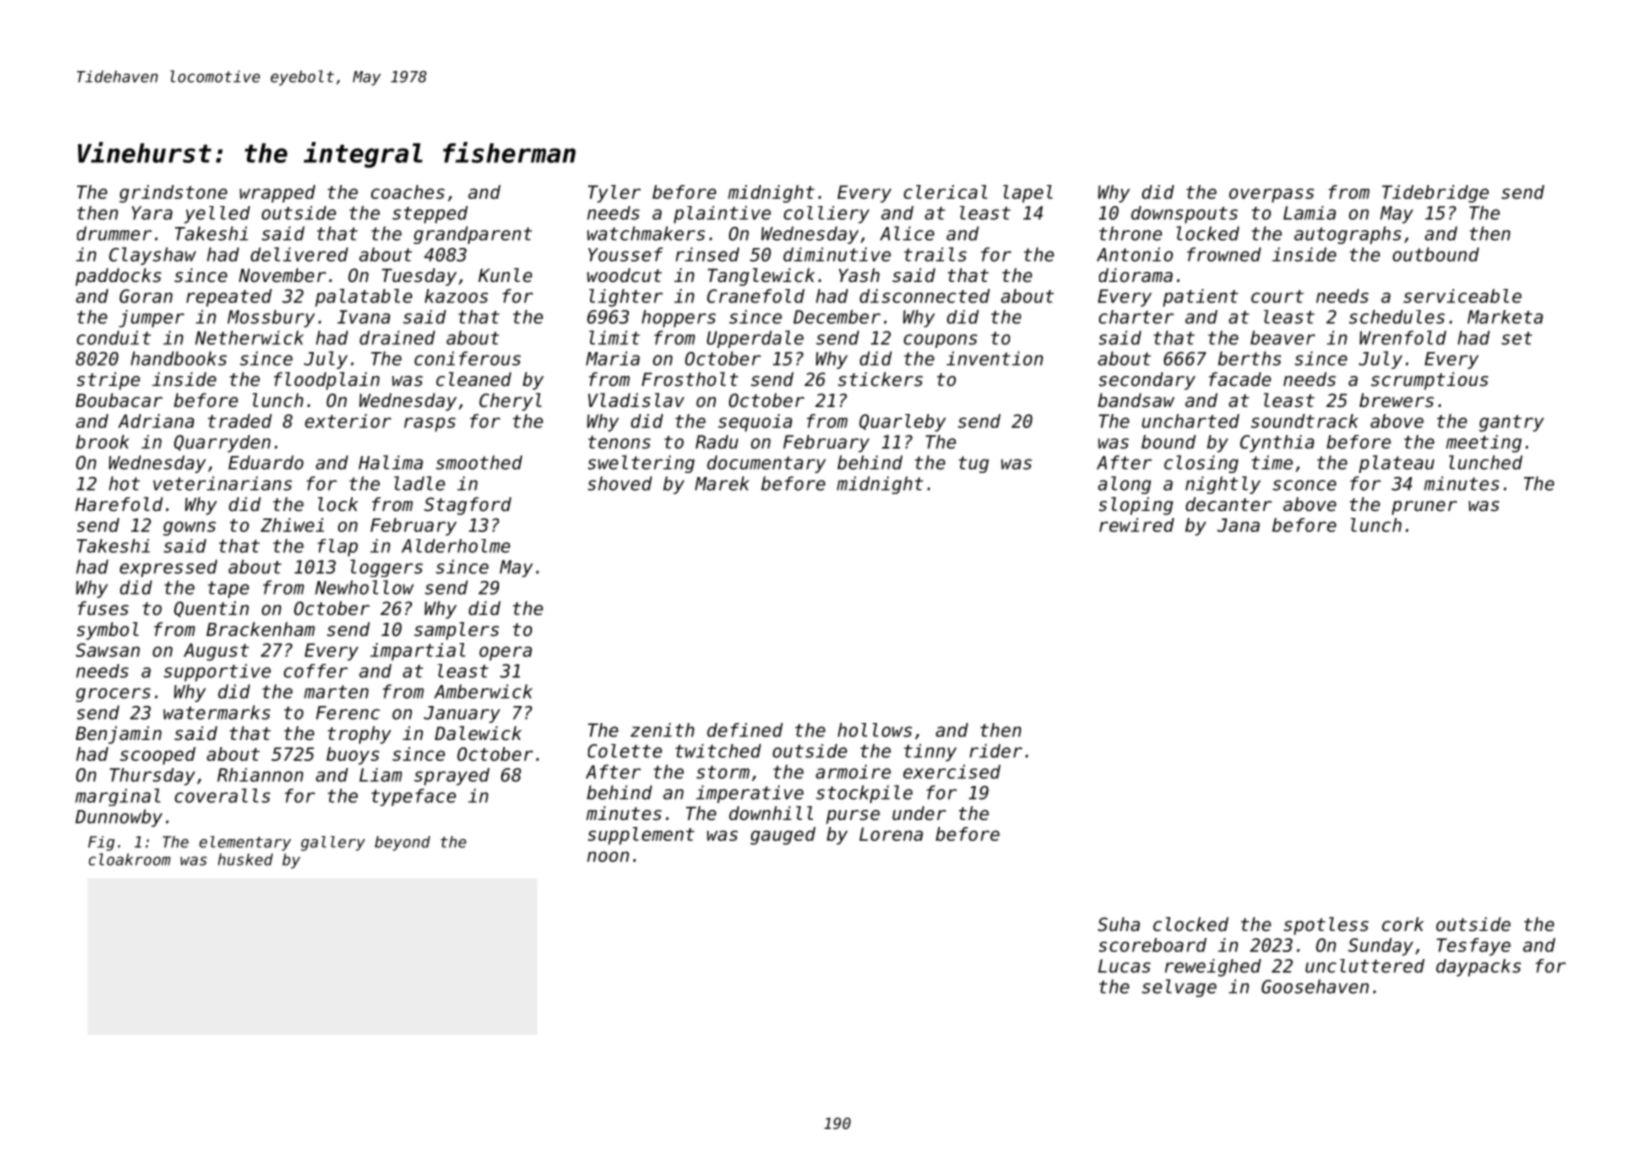 The height and width of the image is (1165, 1647). What do you see at coordinates (996, 751) in the image?
I see `rider` at bounding box center [996, 751].
